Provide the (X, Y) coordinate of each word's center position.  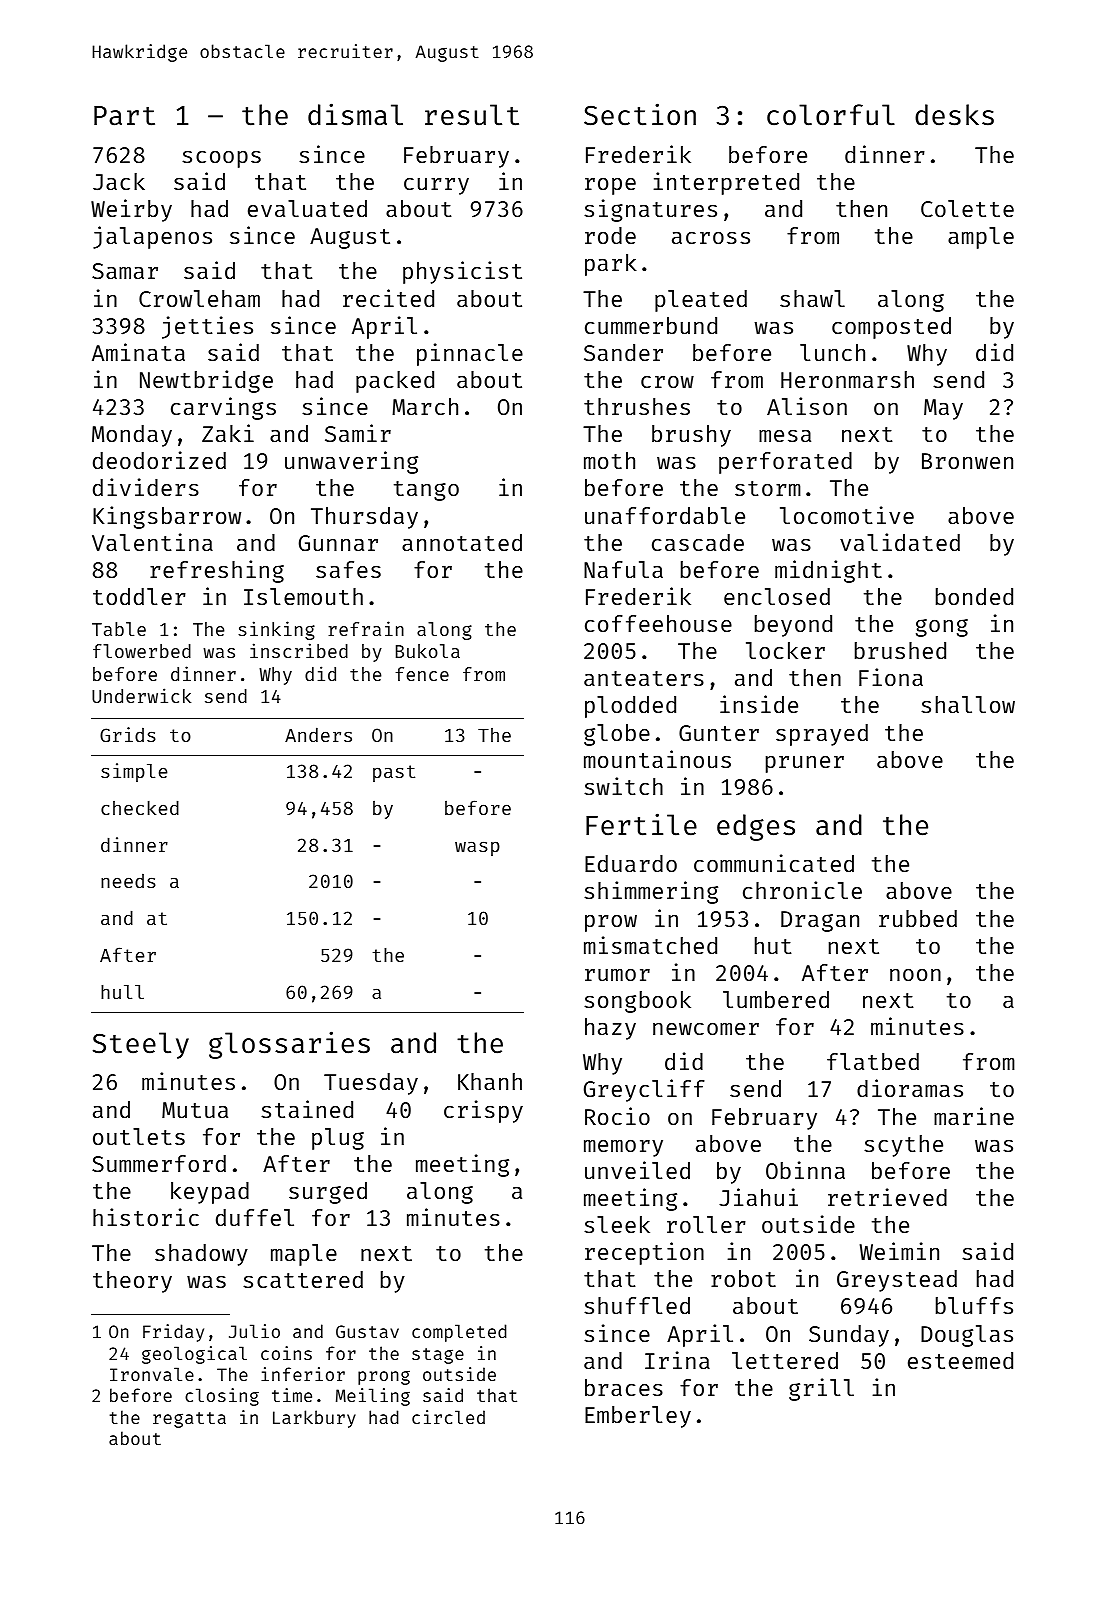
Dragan (820, 921)
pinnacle (470, 354)
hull (122, 992)
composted (891, 328)
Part (124, 116)
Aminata (138, 352)
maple (304, 1255)
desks (954, 115)
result (472, 115)
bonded (974, 596)
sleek (617, 1224)
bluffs (974, 1305)
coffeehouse (658, 623)
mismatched (650, 945)
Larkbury (314, 1419)
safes (348, 569)
